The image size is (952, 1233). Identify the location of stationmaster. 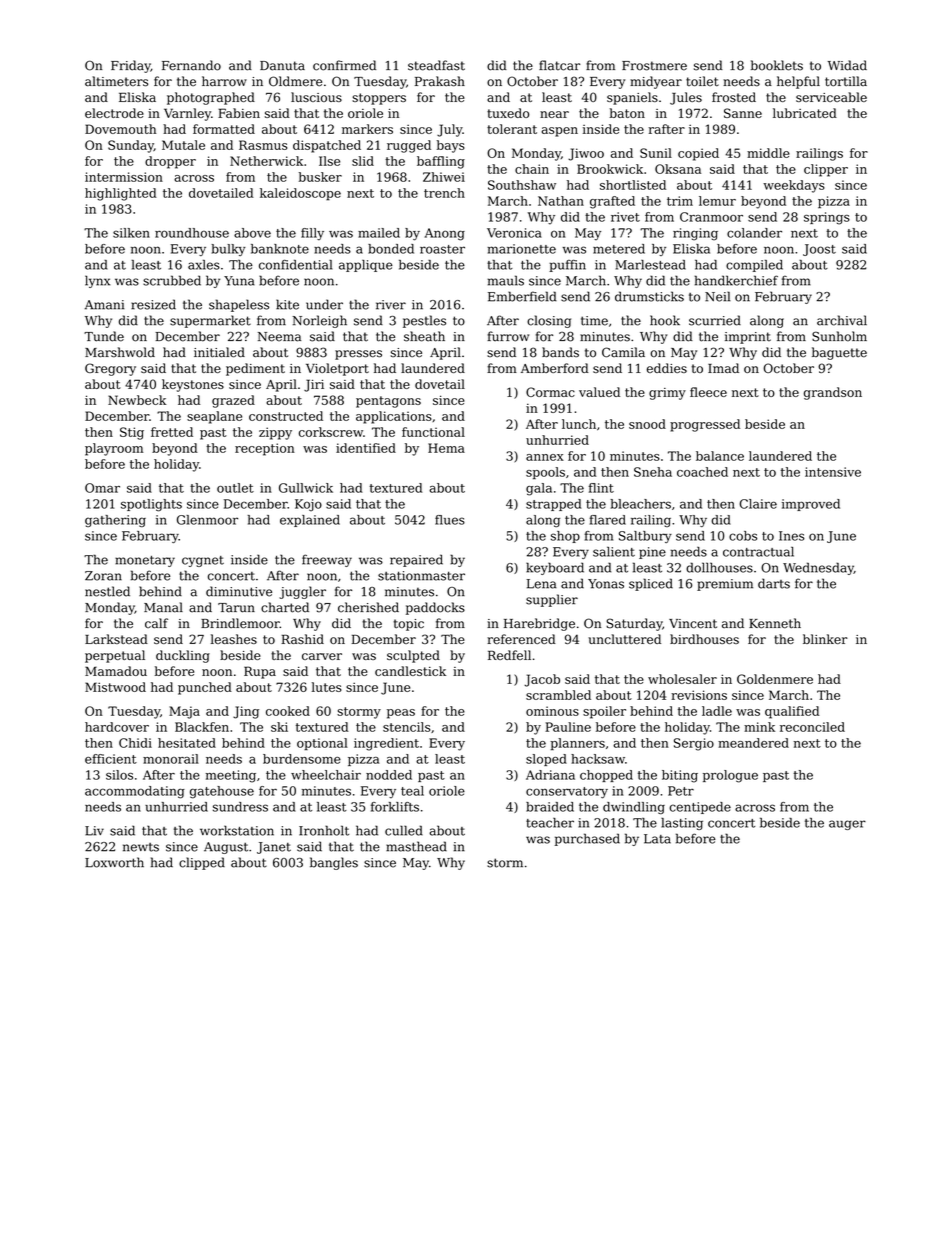
(421, 576).
